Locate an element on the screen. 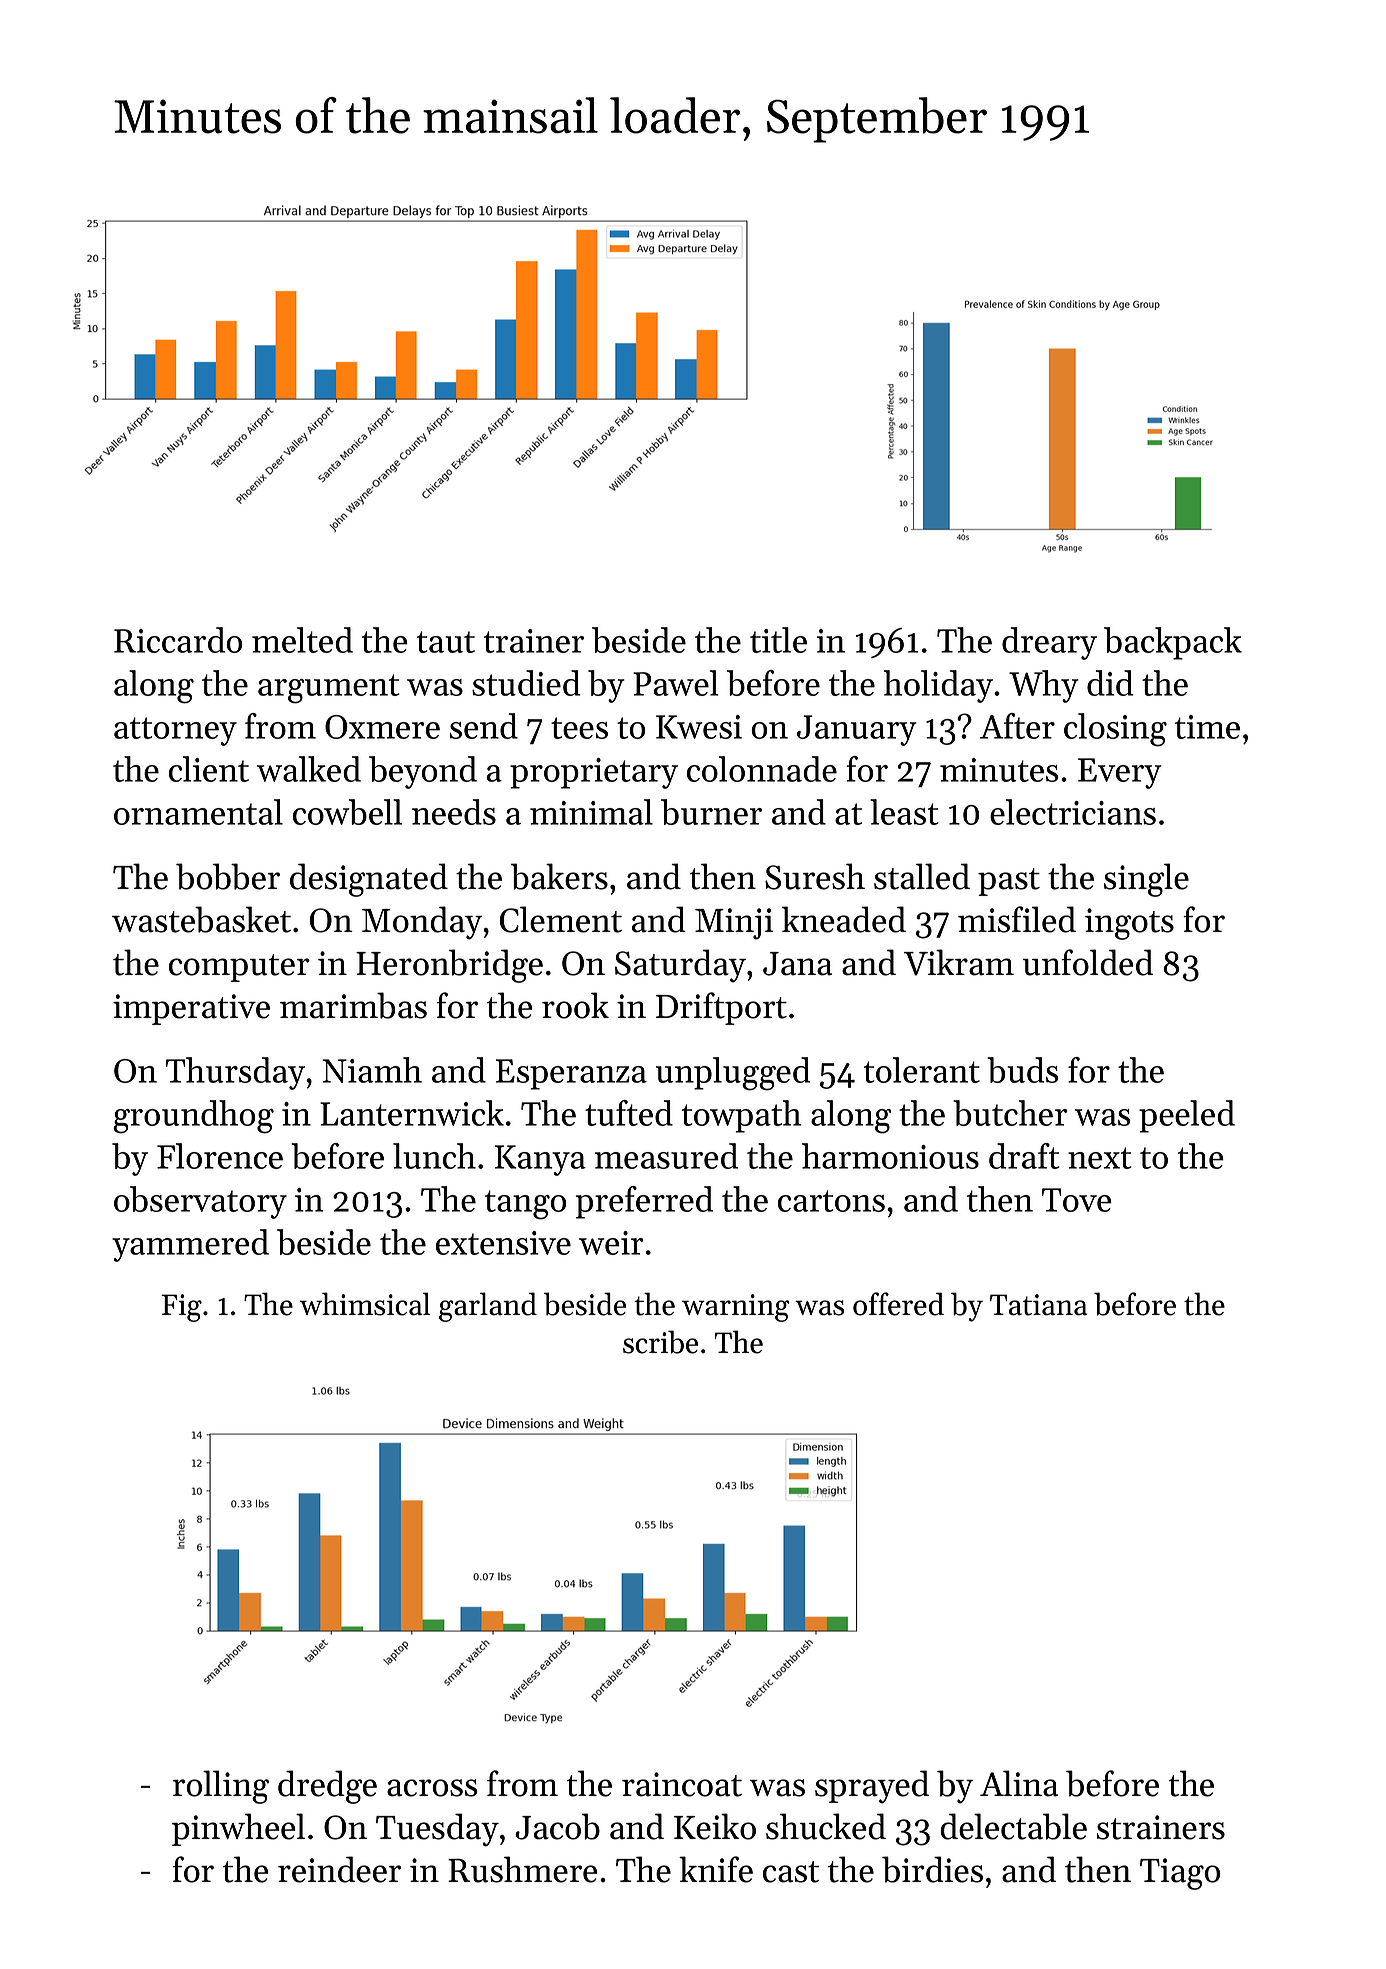 This screenshot has width=1386, height=1969. observatory is located at coordinates (200, 1202).
